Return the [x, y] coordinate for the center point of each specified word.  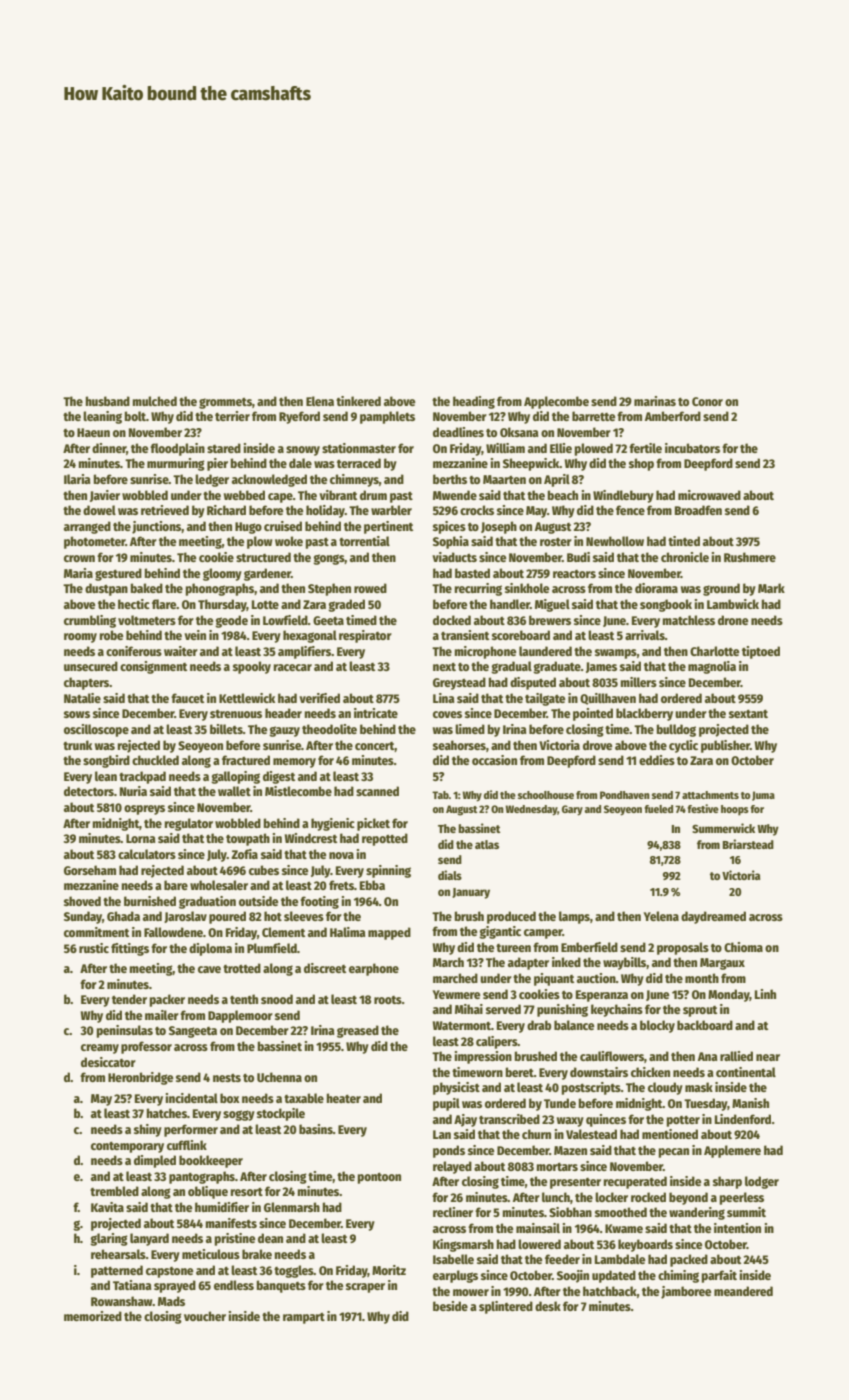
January [471, 893]
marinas [655, 401]
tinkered [358, 401]
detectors [89, 791]
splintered [506, 1307]
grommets [225, 403]
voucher [205, 1316]
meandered [743, 1291]
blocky [657, 1026]
